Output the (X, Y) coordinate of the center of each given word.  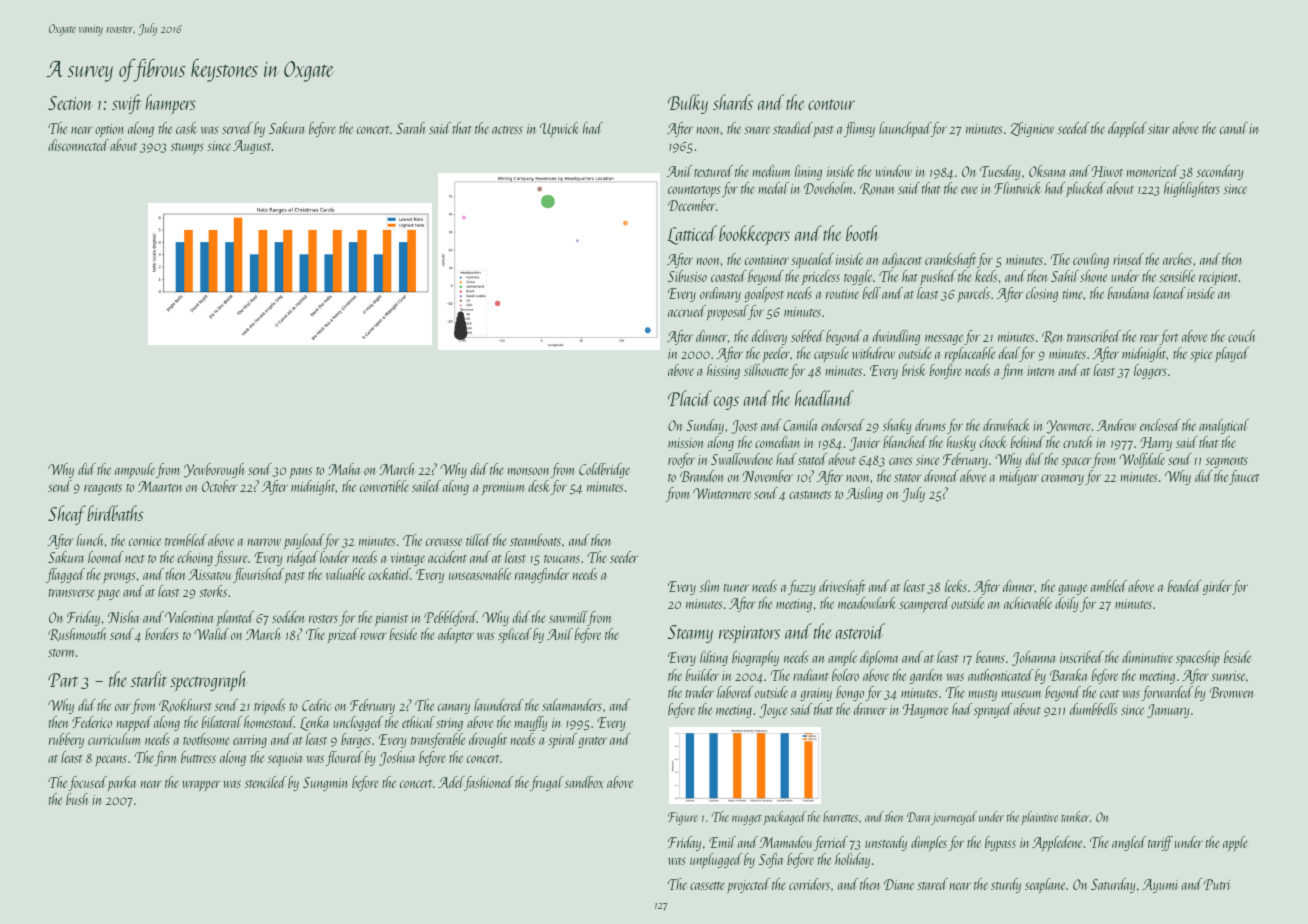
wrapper (201, 786)
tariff (1160, 843)
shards (733, 102)
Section (70, 103)
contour (831, 104)
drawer (870, 709)
